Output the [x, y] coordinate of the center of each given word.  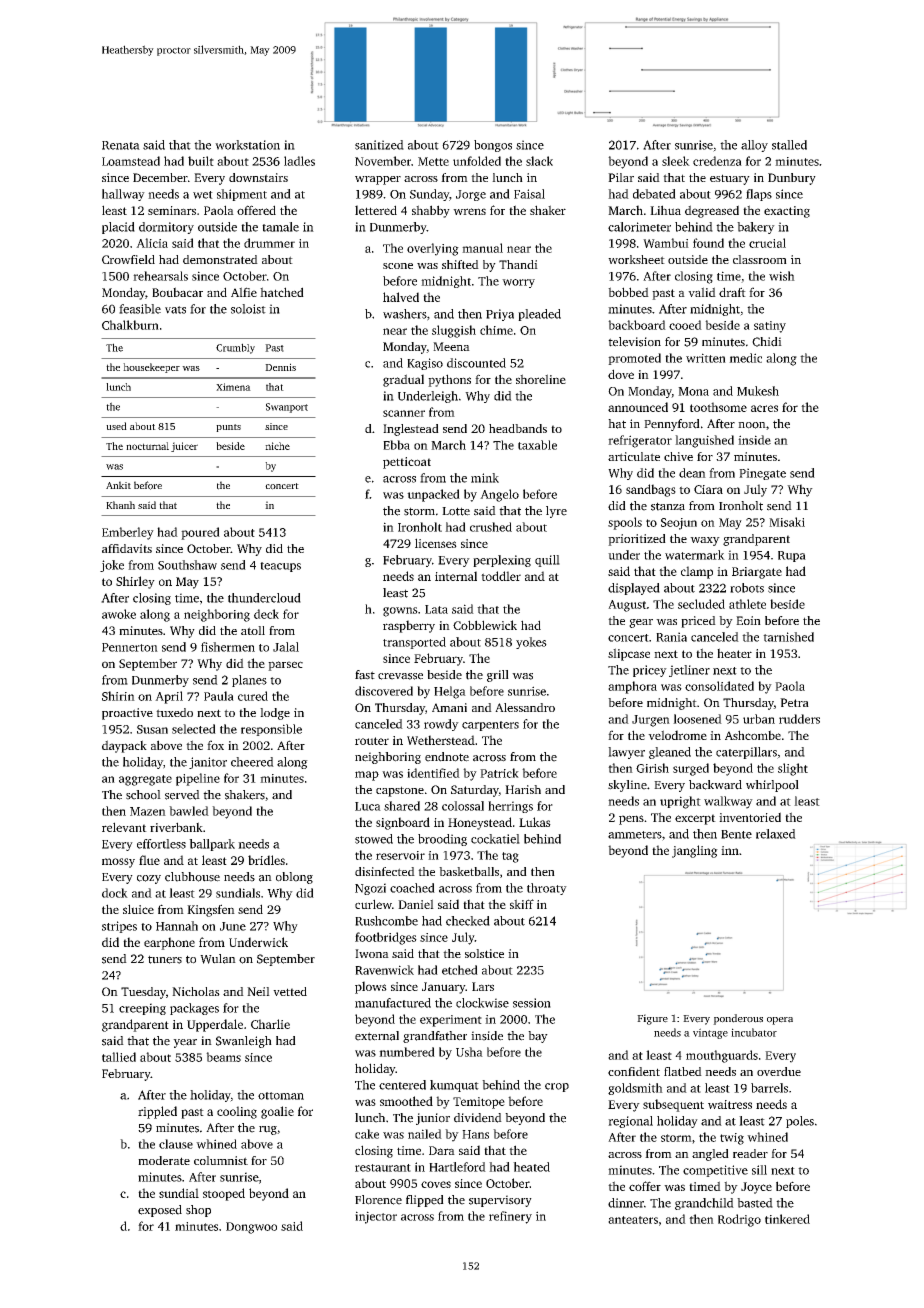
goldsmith [635, 1089]
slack [539, 161]
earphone [169, 943]
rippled [157, 1112]
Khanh [120, 505]
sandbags [651, 490]
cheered [252, 762]
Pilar [621, 177]
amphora [632, 687]
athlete [747, 604]
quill [547, 561]
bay [538, 1037]
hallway [123, 195]
